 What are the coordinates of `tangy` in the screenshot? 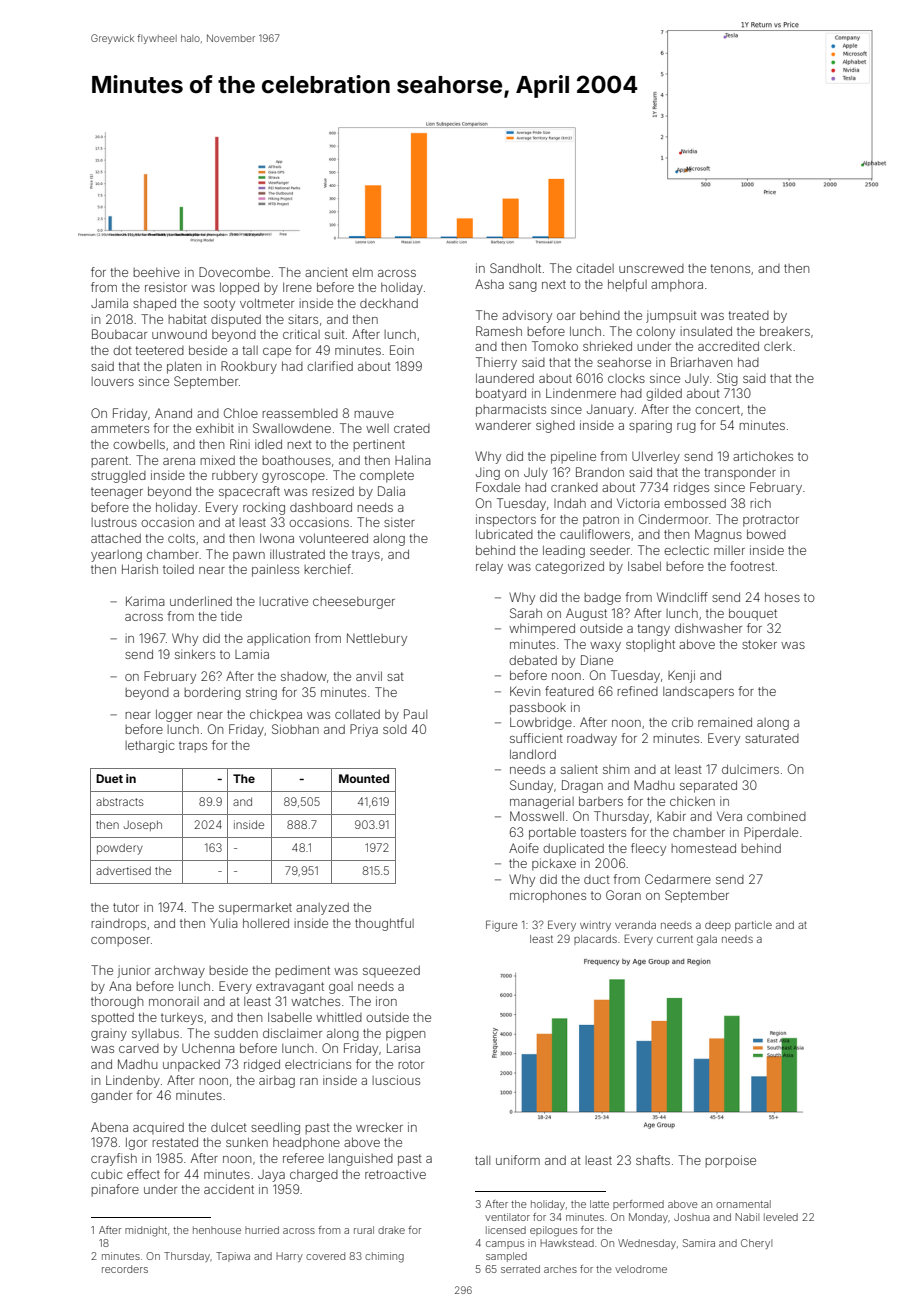 It's located at (653, 630).
